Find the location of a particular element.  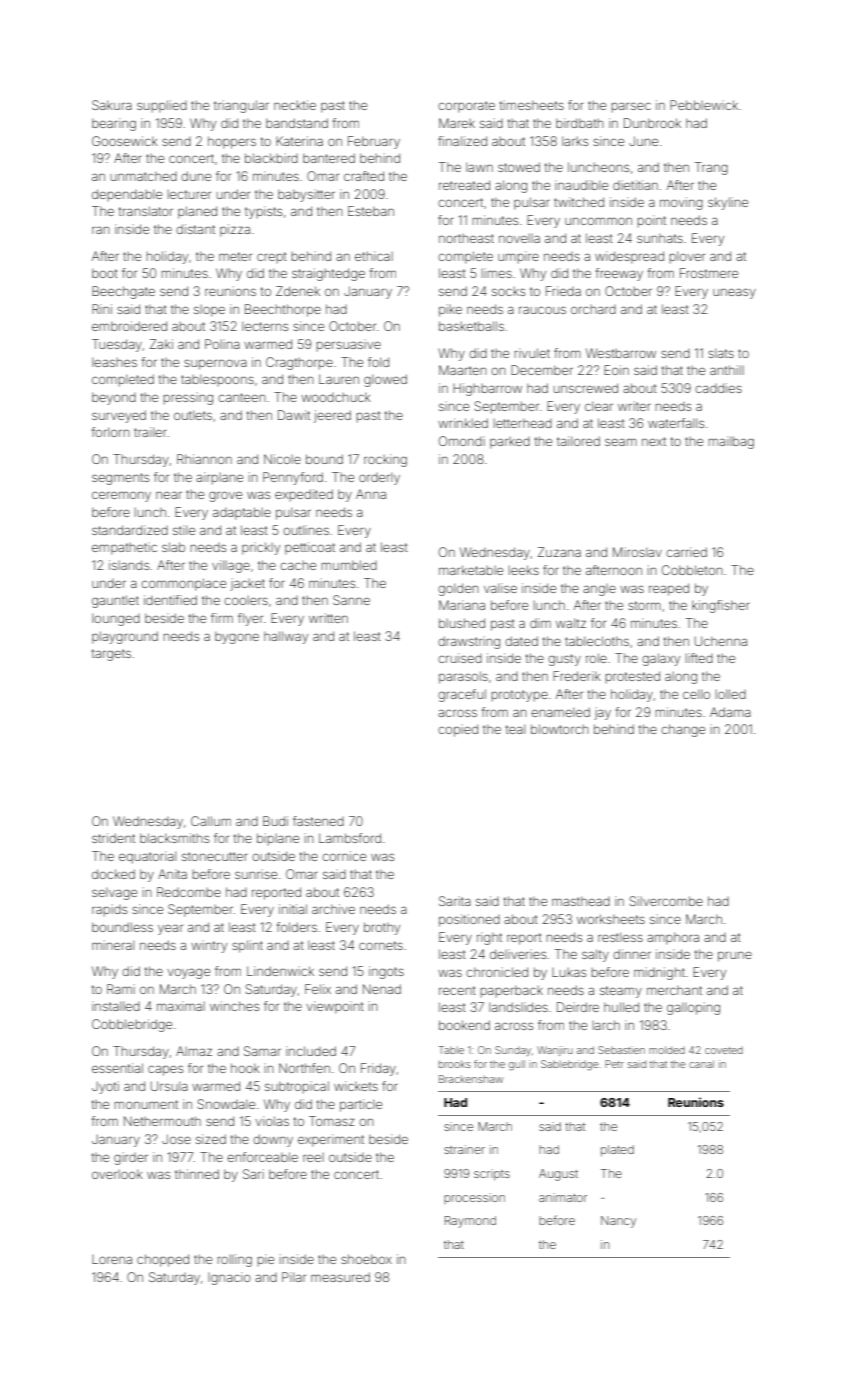

embroidered is located at coordinates (129, 326).
